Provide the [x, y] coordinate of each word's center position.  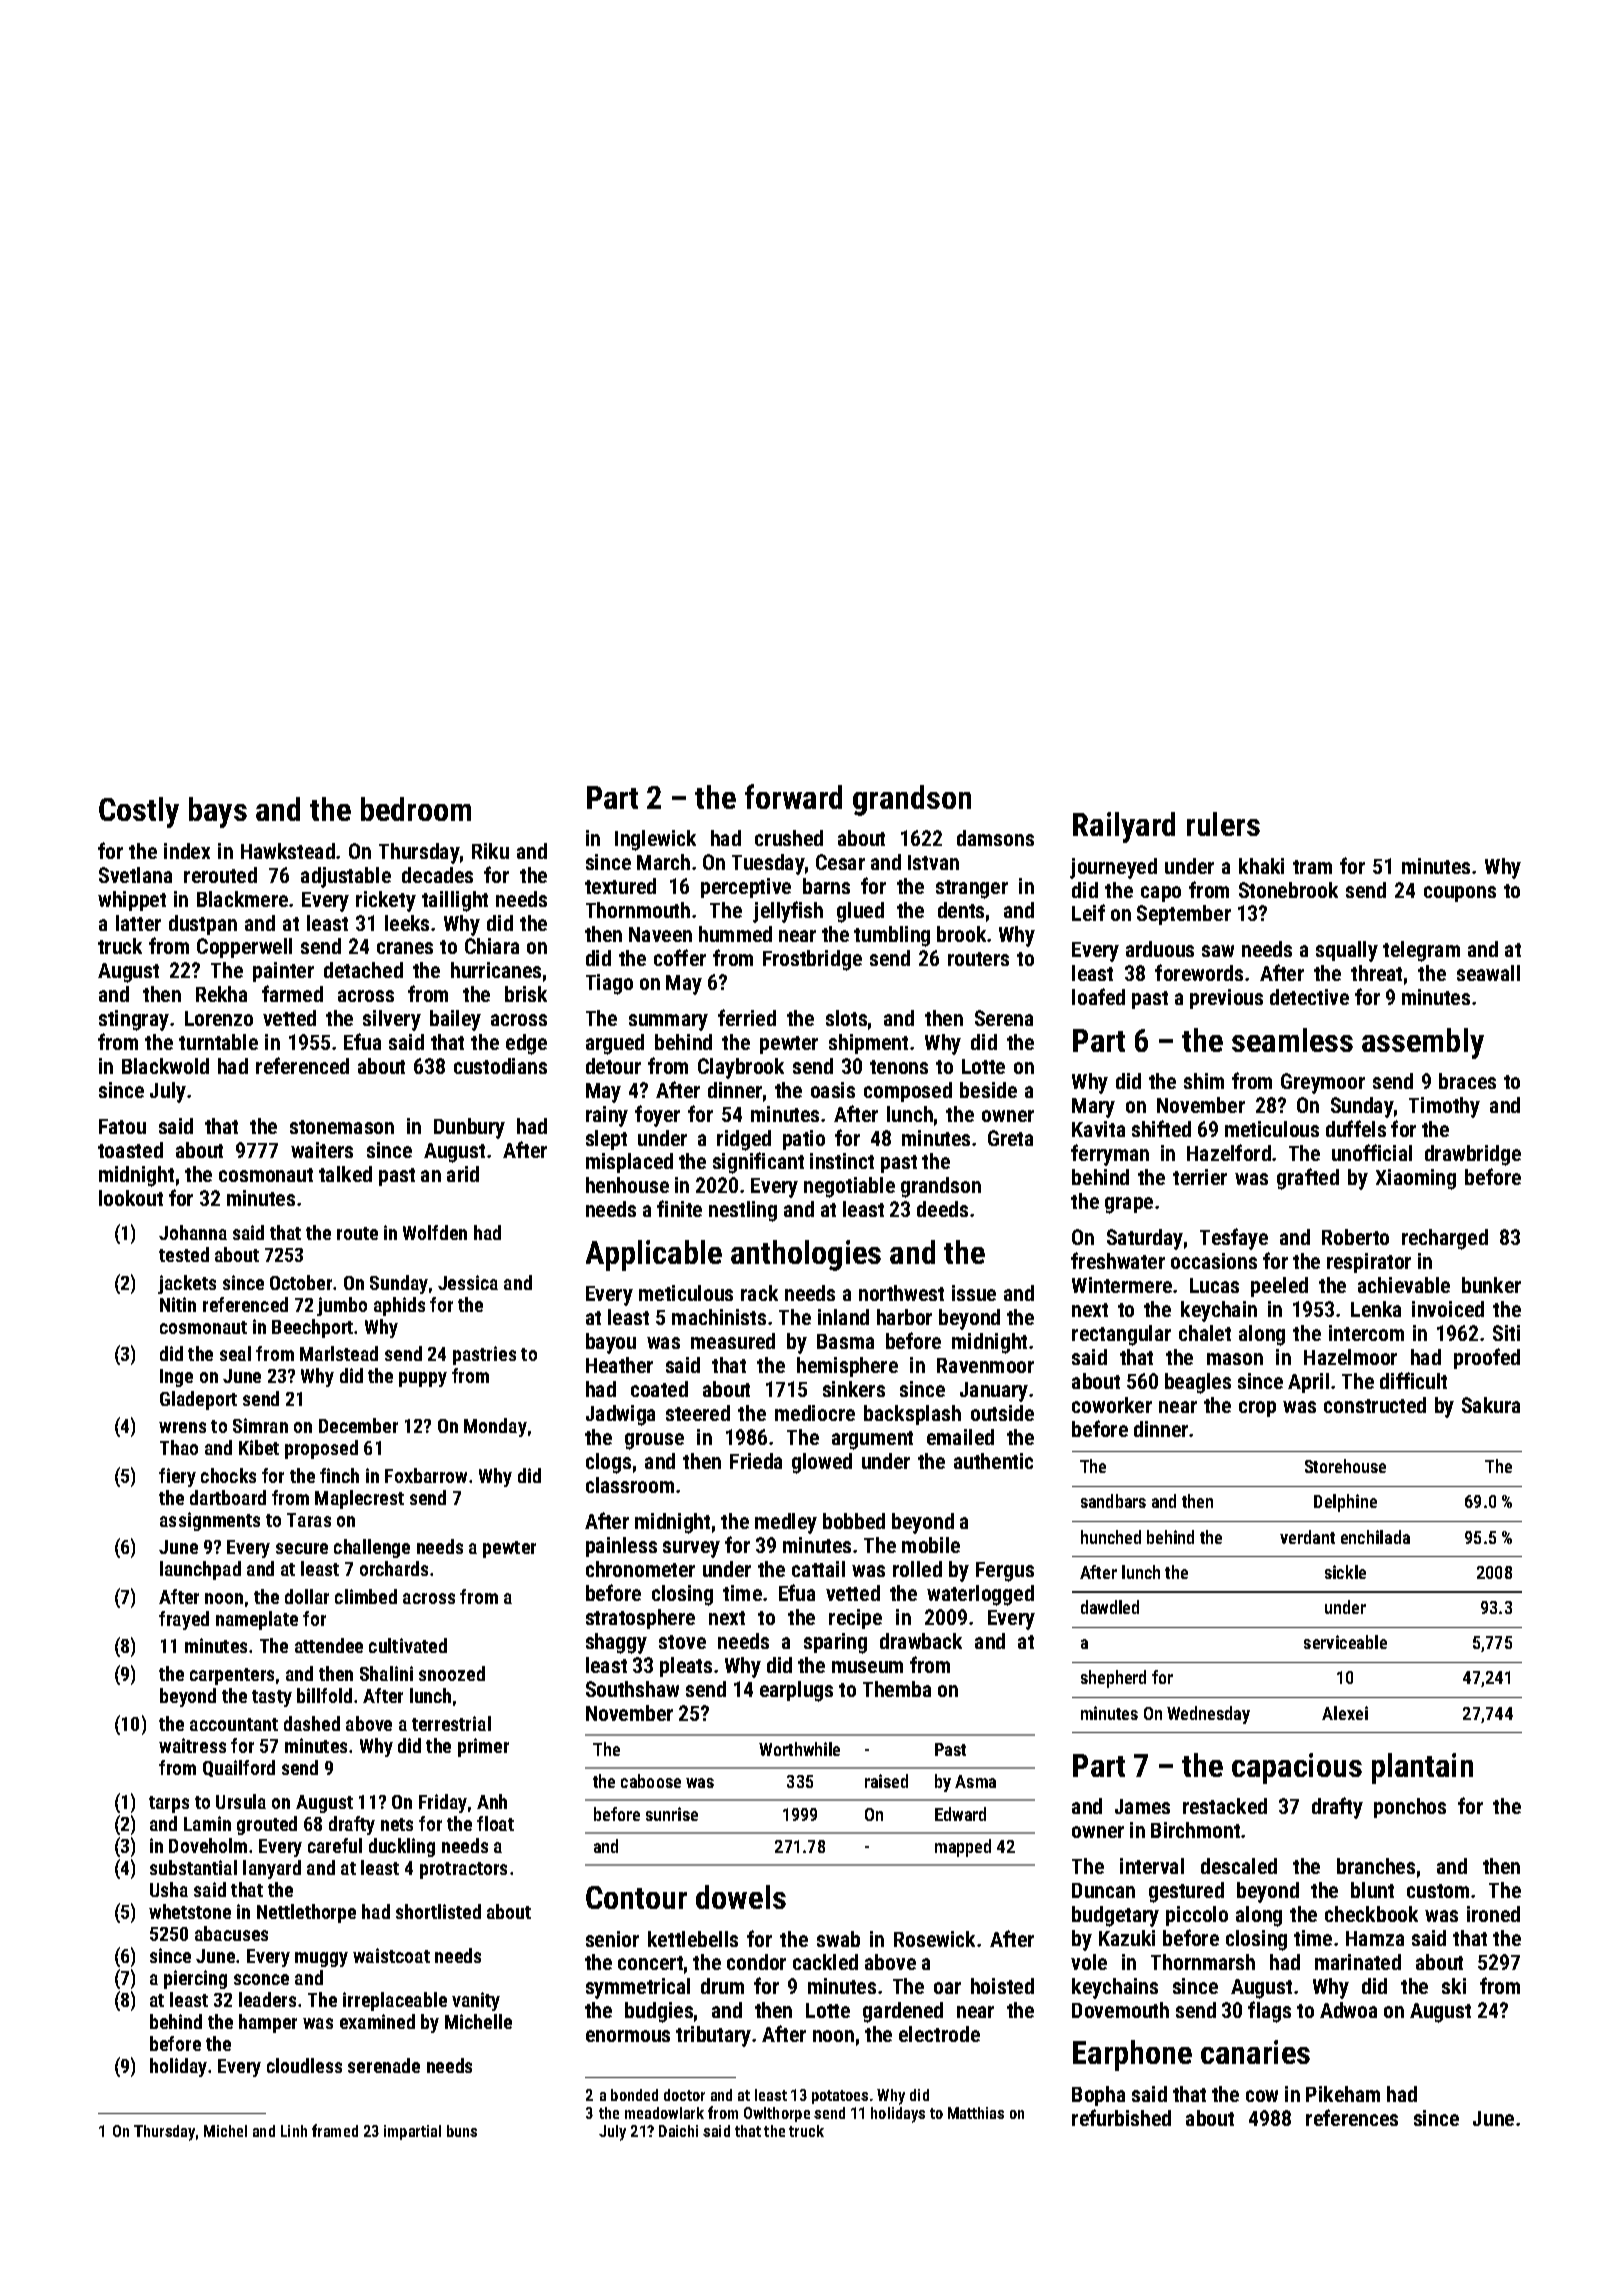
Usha [169, 1889]
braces [1467, 1081]
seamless [1292, 1040]
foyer [657, 1116]
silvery [392, 1020]
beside [988, 1090]
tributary [713, 2036]
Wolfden [435, 1232]
